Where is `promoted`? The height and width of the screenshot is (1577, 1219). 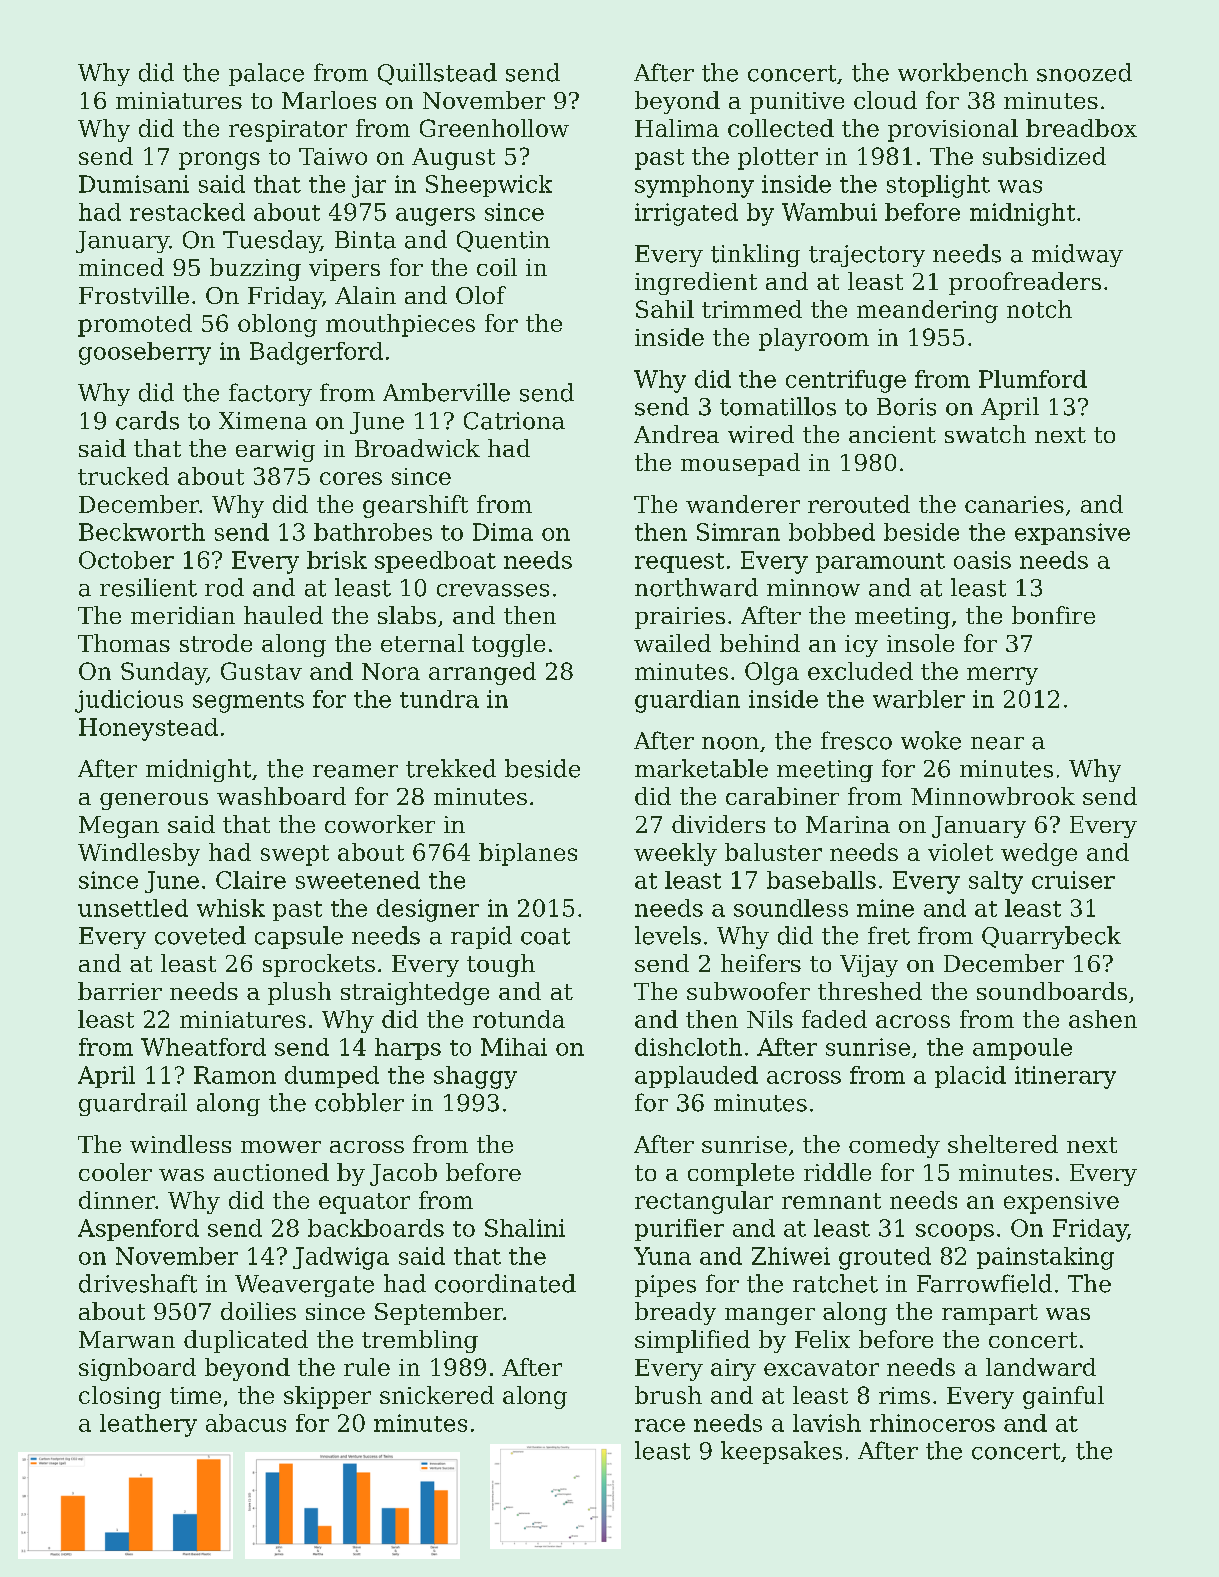 promoted is located at coordinates (135, 325).
